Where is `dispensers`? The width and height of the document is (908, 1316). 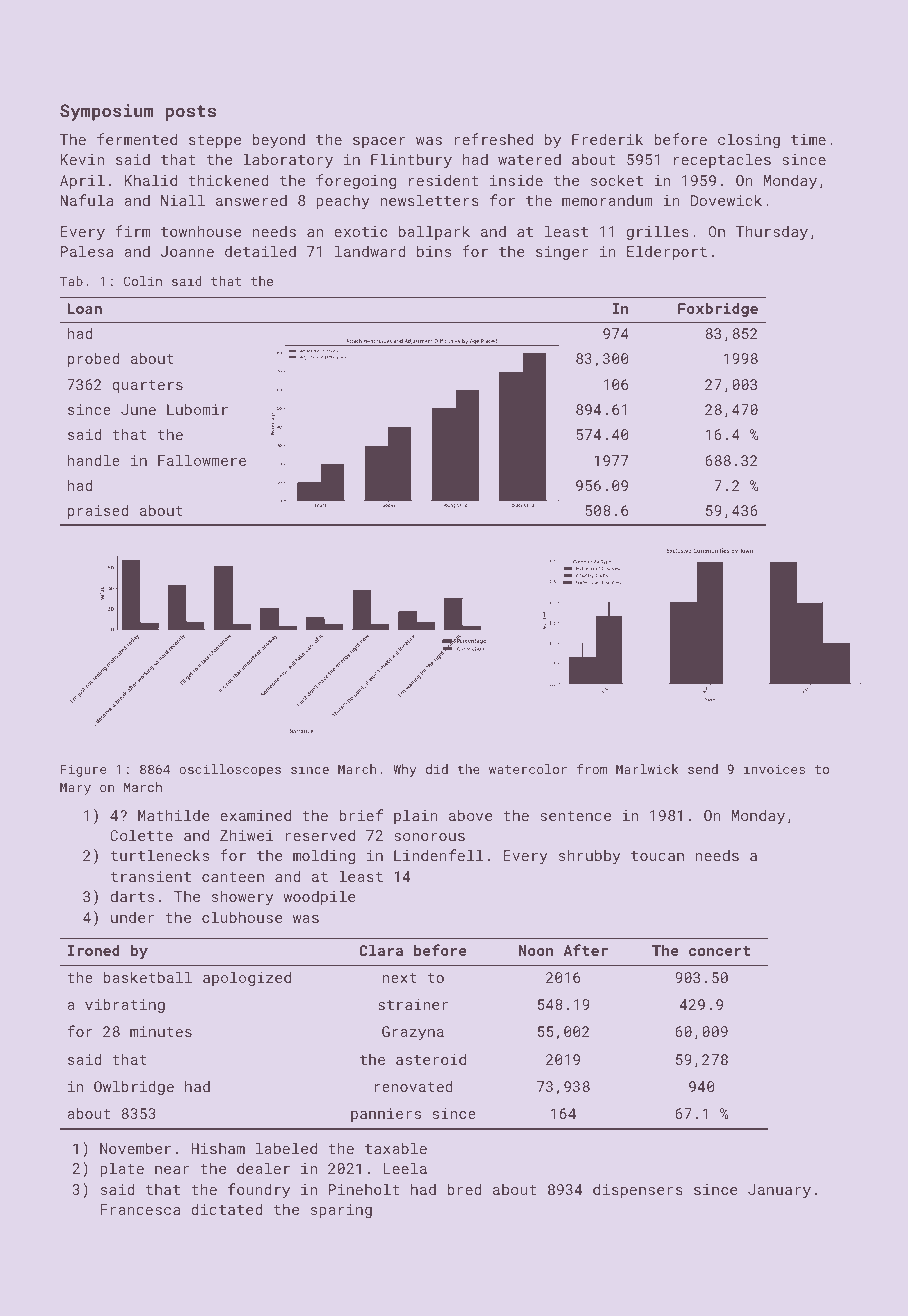 dispensers is located at coordinates (638, 1190).
